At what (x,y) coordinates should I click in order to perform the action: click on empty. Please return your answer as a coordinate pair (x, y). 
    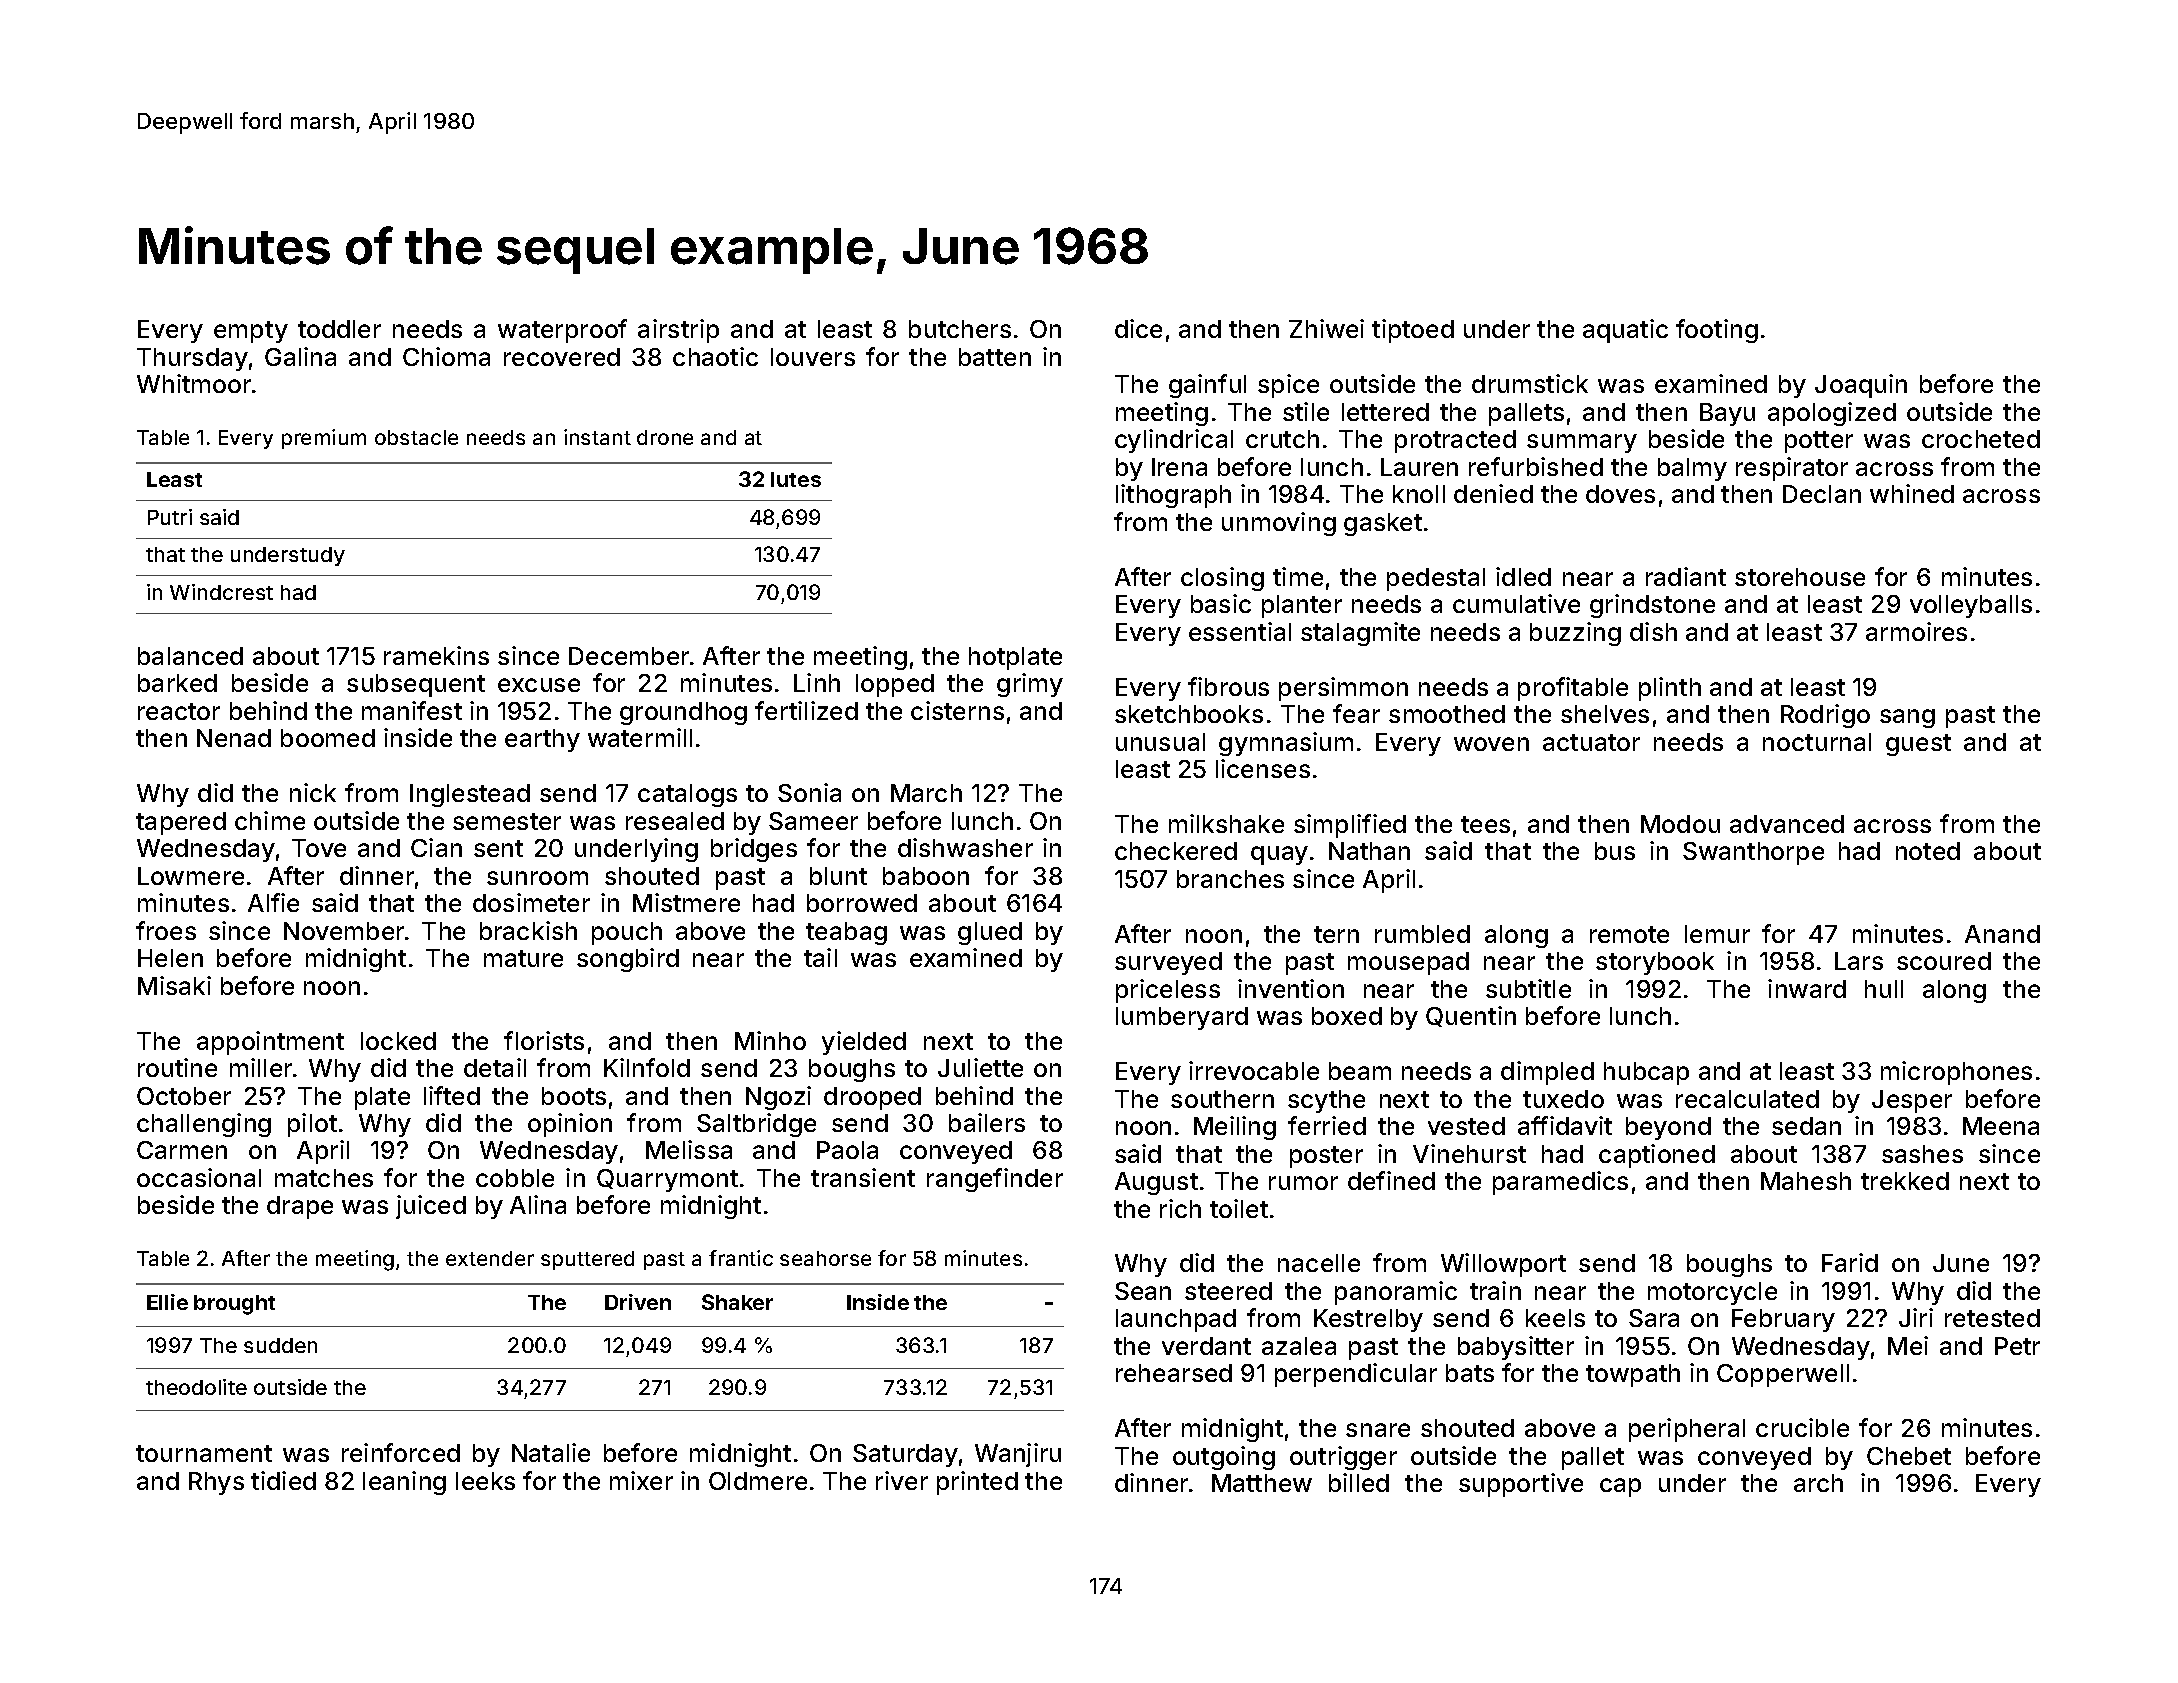
    Looking at the image, I should click on (251, 332).
